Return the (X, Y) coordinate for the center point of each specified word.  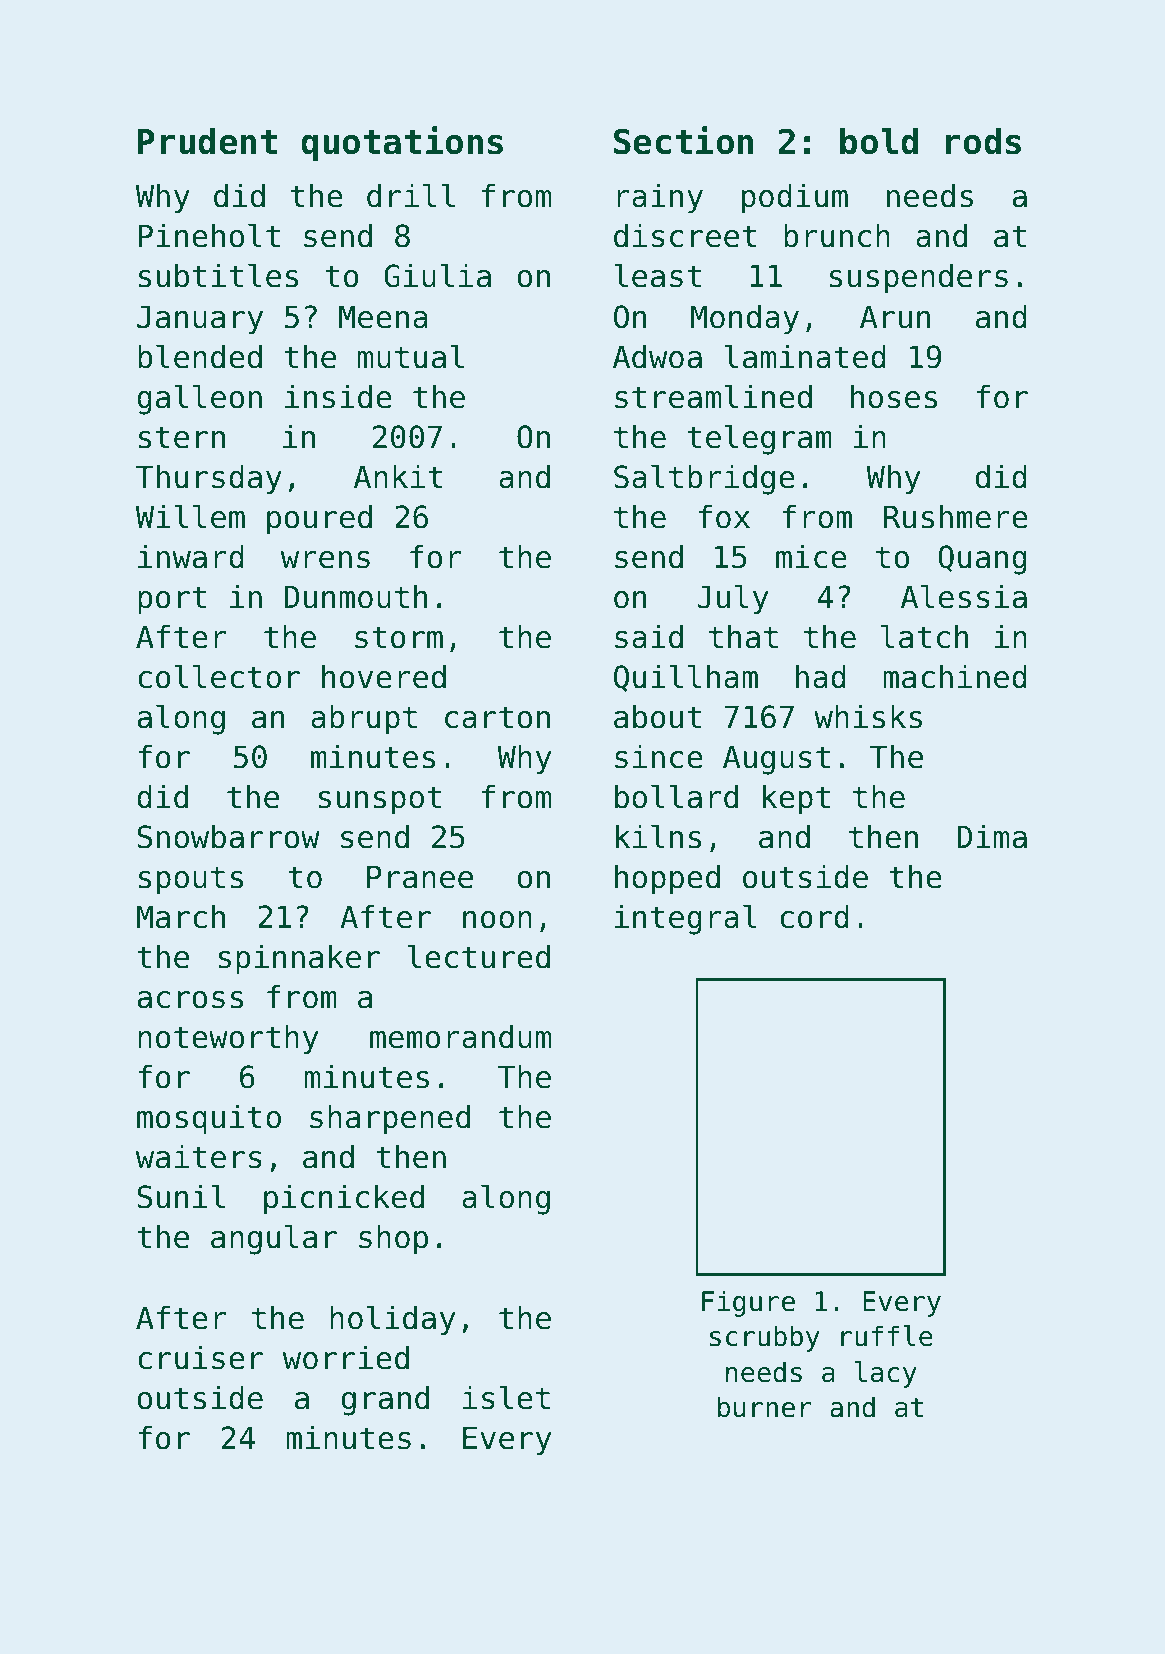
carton (497, 717)
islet (506, 1397)
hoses (894, 397)
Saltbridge (704, 479)
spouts (191, 880)
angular (274, 1239)
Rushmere (956, 517)
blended (200, 356)
